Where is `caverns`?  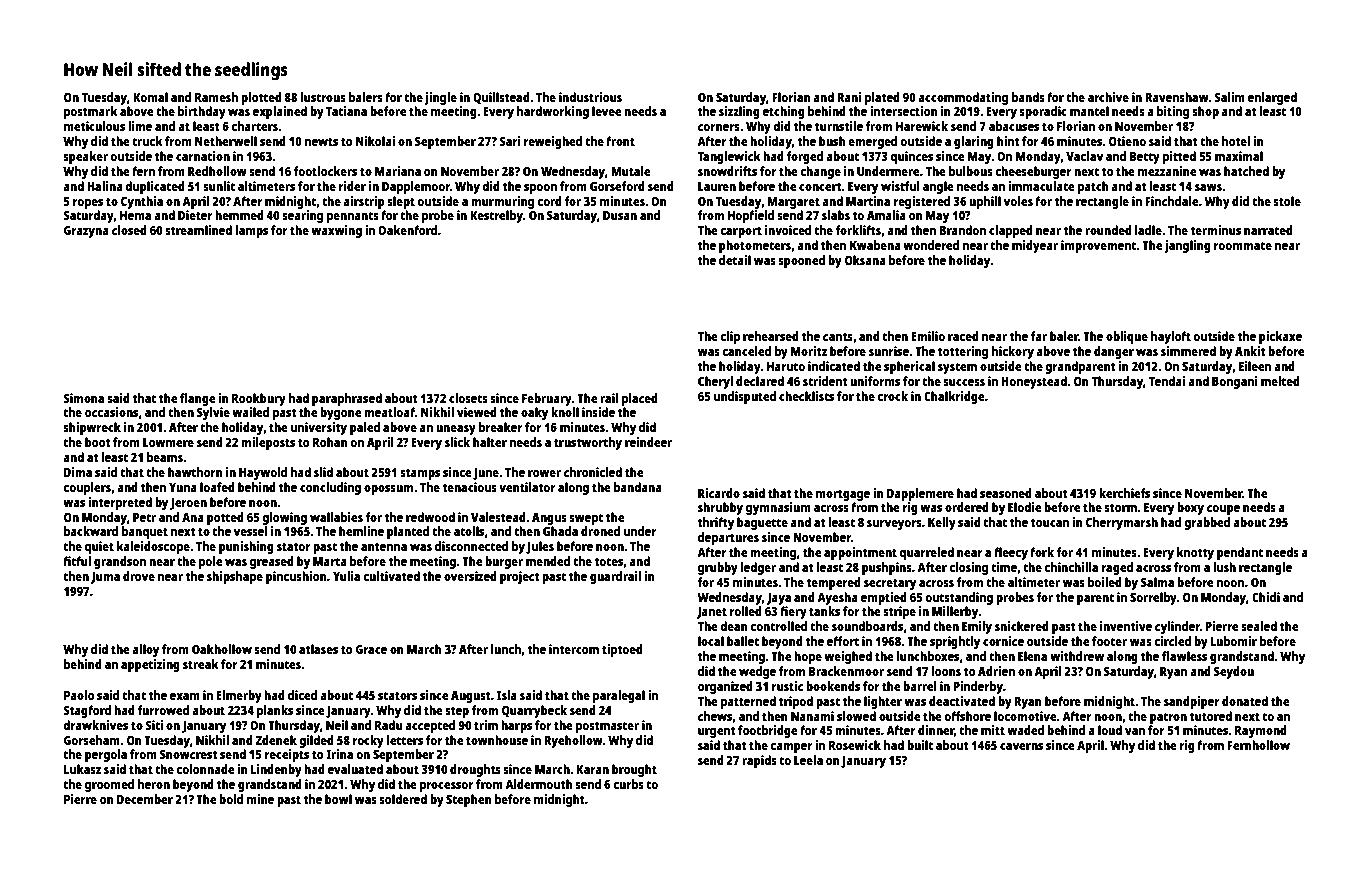 caverns is located at coordinates (1021, 746).
